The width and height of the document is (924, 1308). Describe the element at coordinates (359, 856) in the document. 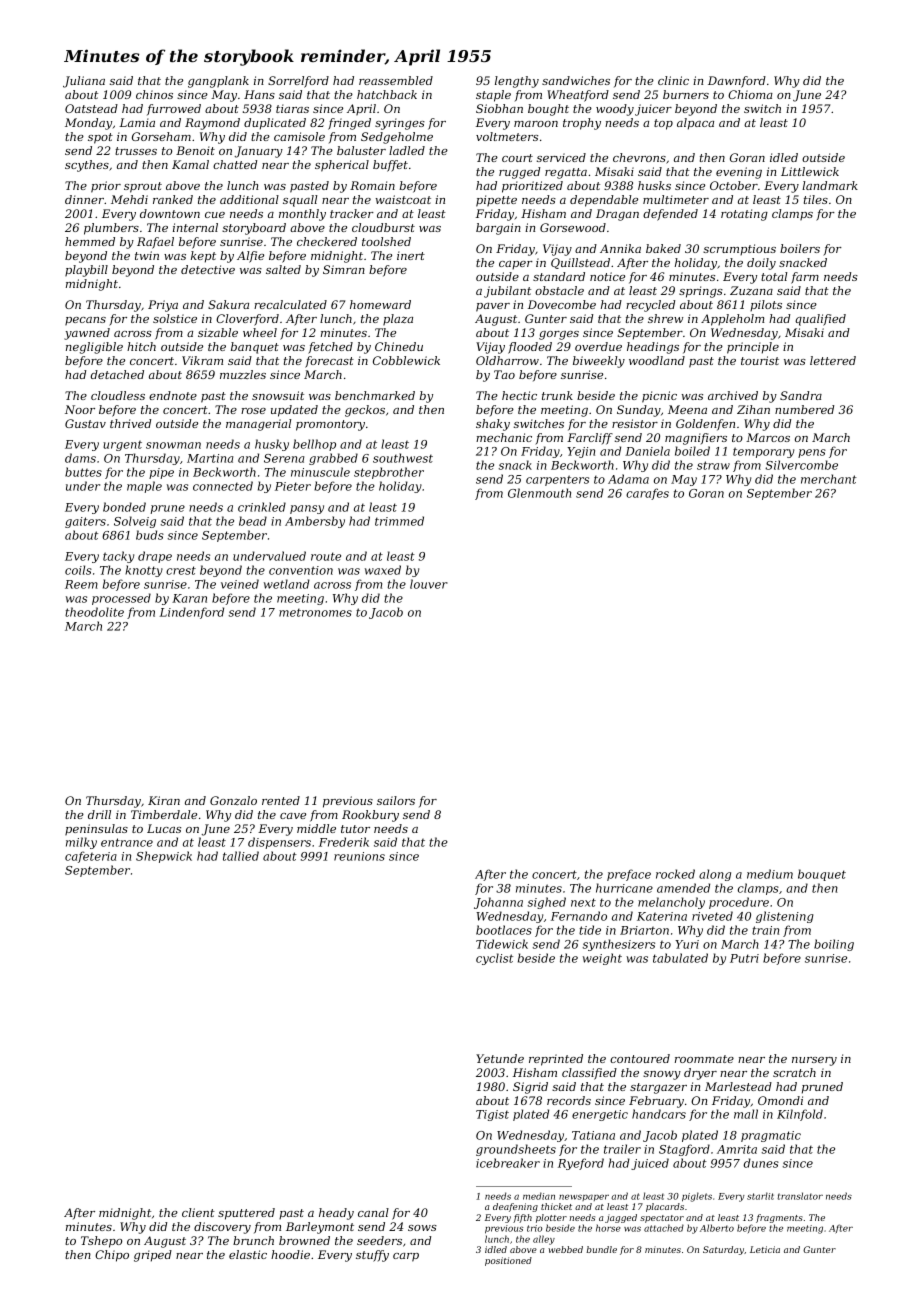

I see `reunions` at that location.
